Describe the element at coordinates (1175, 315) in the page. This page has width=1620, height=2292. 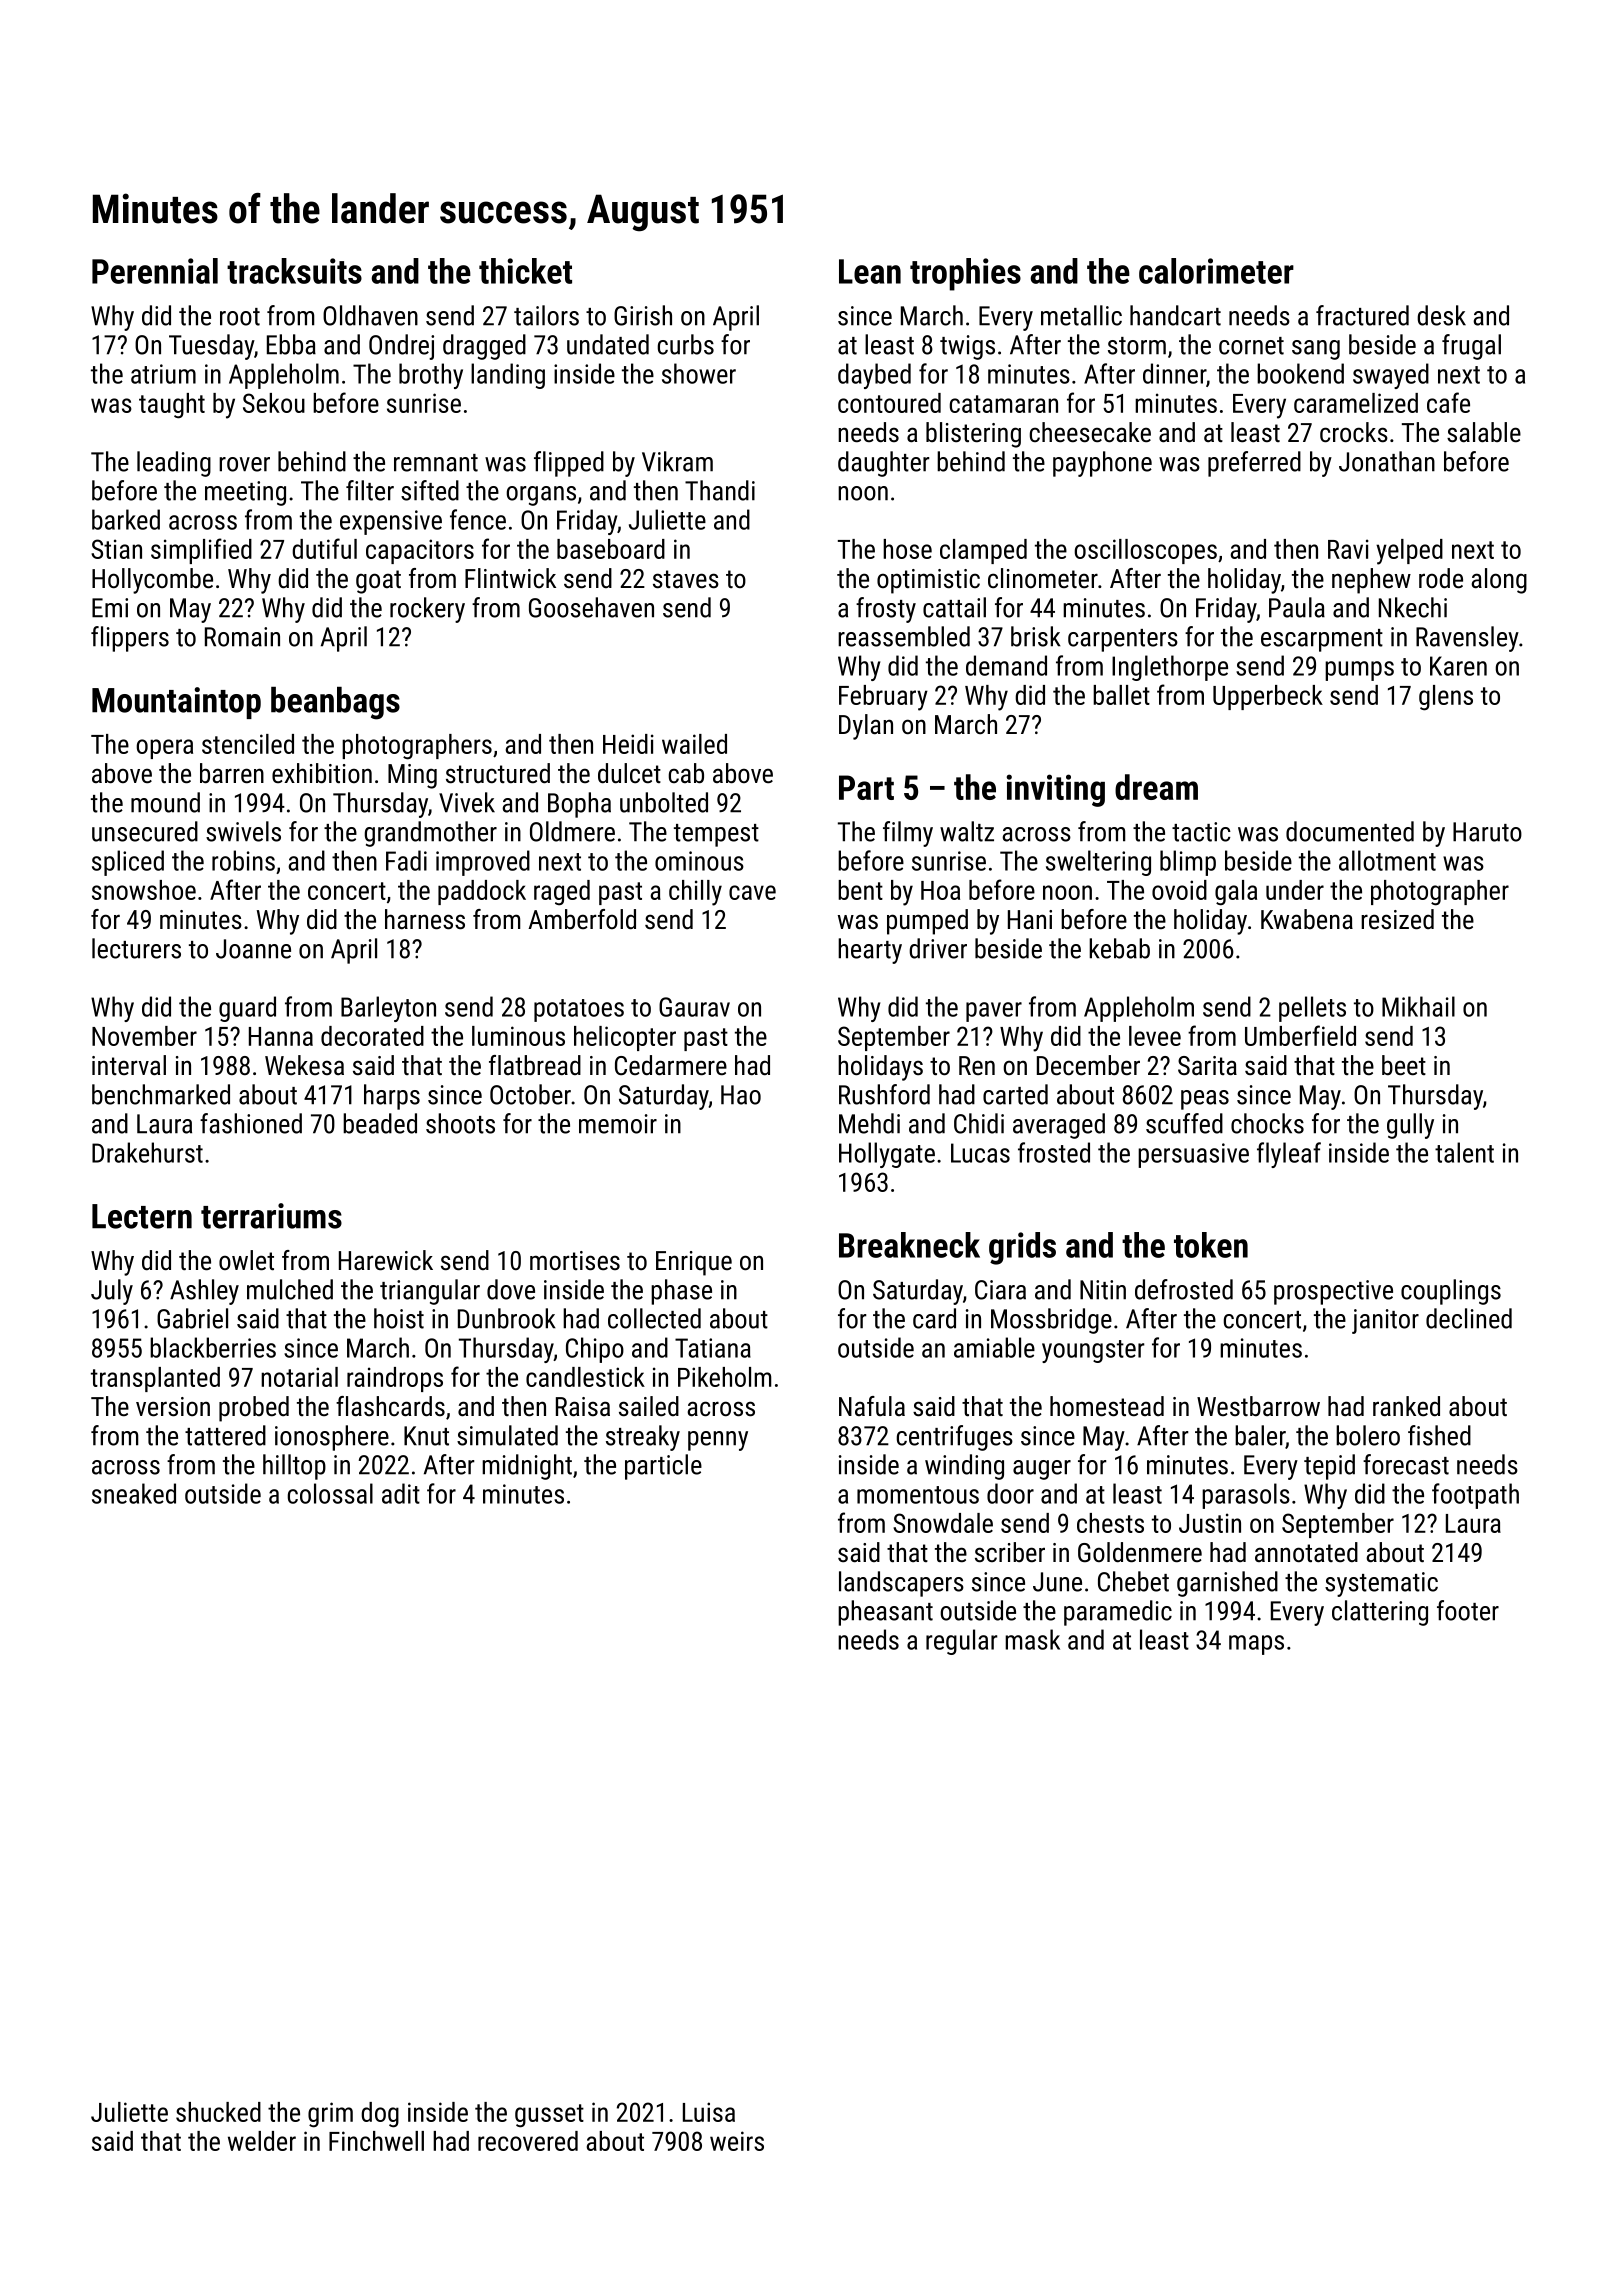
I see `handcart` at that location.
